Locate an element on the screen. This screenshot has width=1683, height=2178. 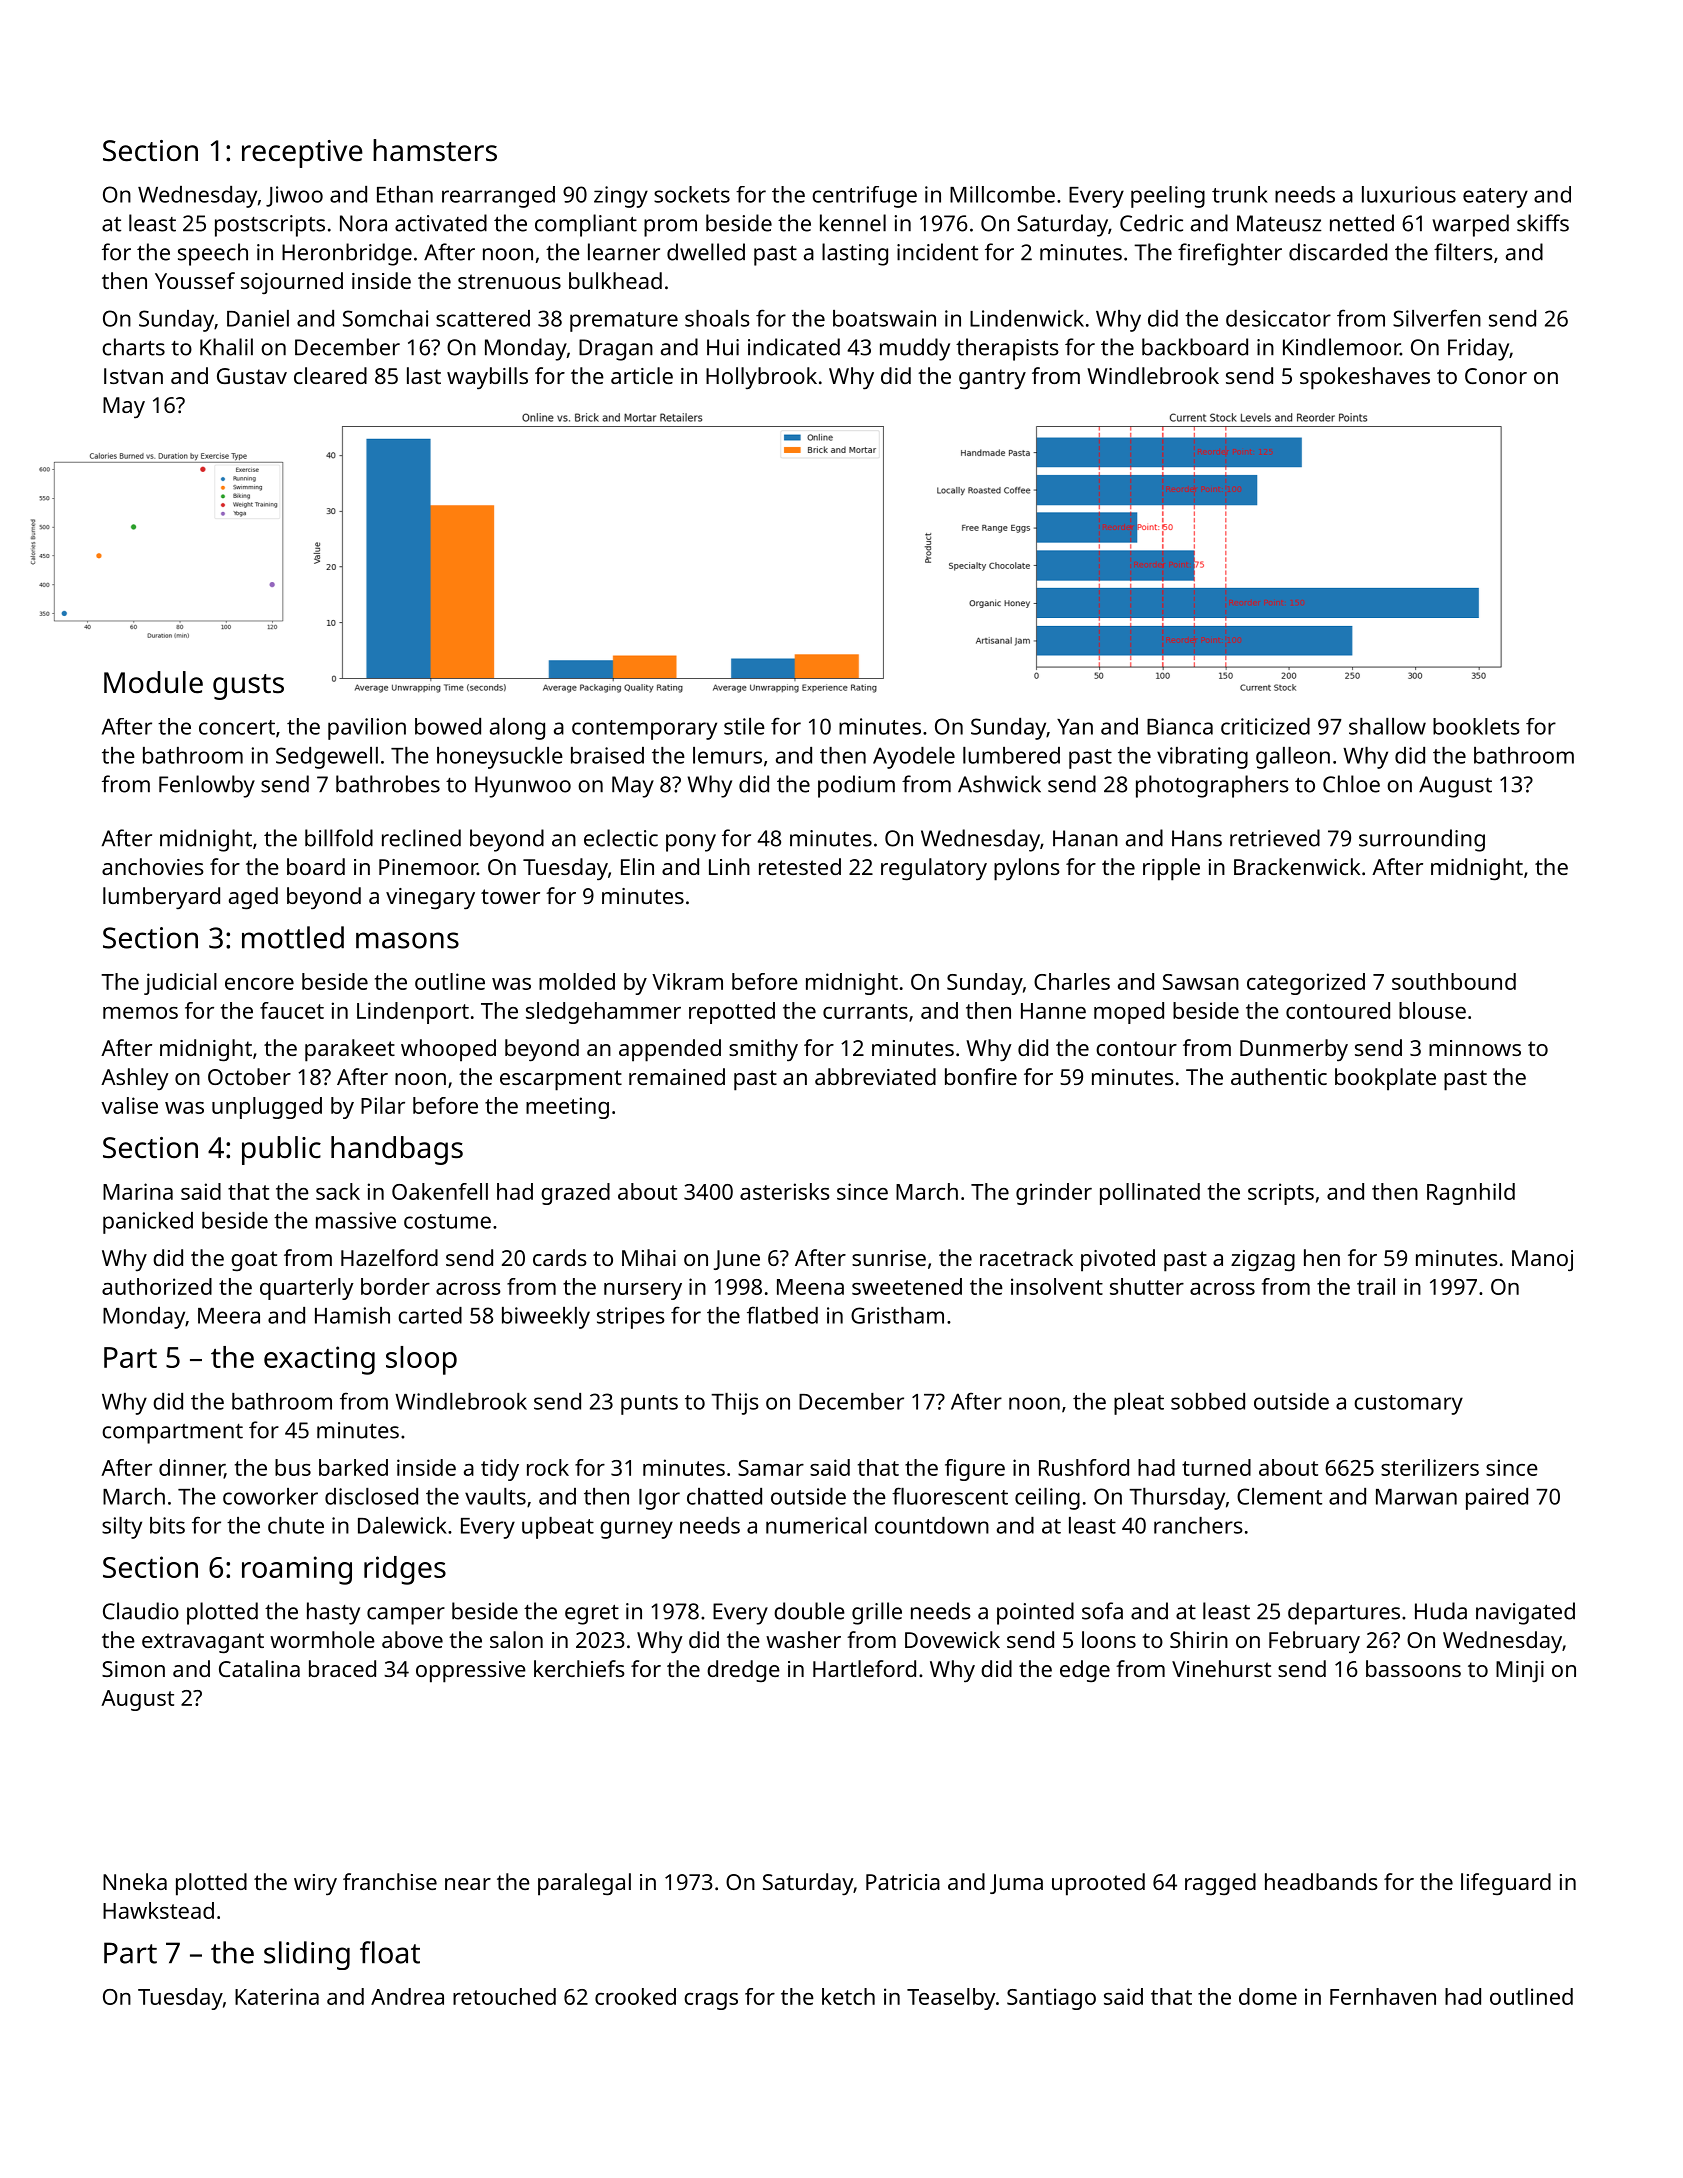
Ragnhild is located at coordinates (1471, 1194).
